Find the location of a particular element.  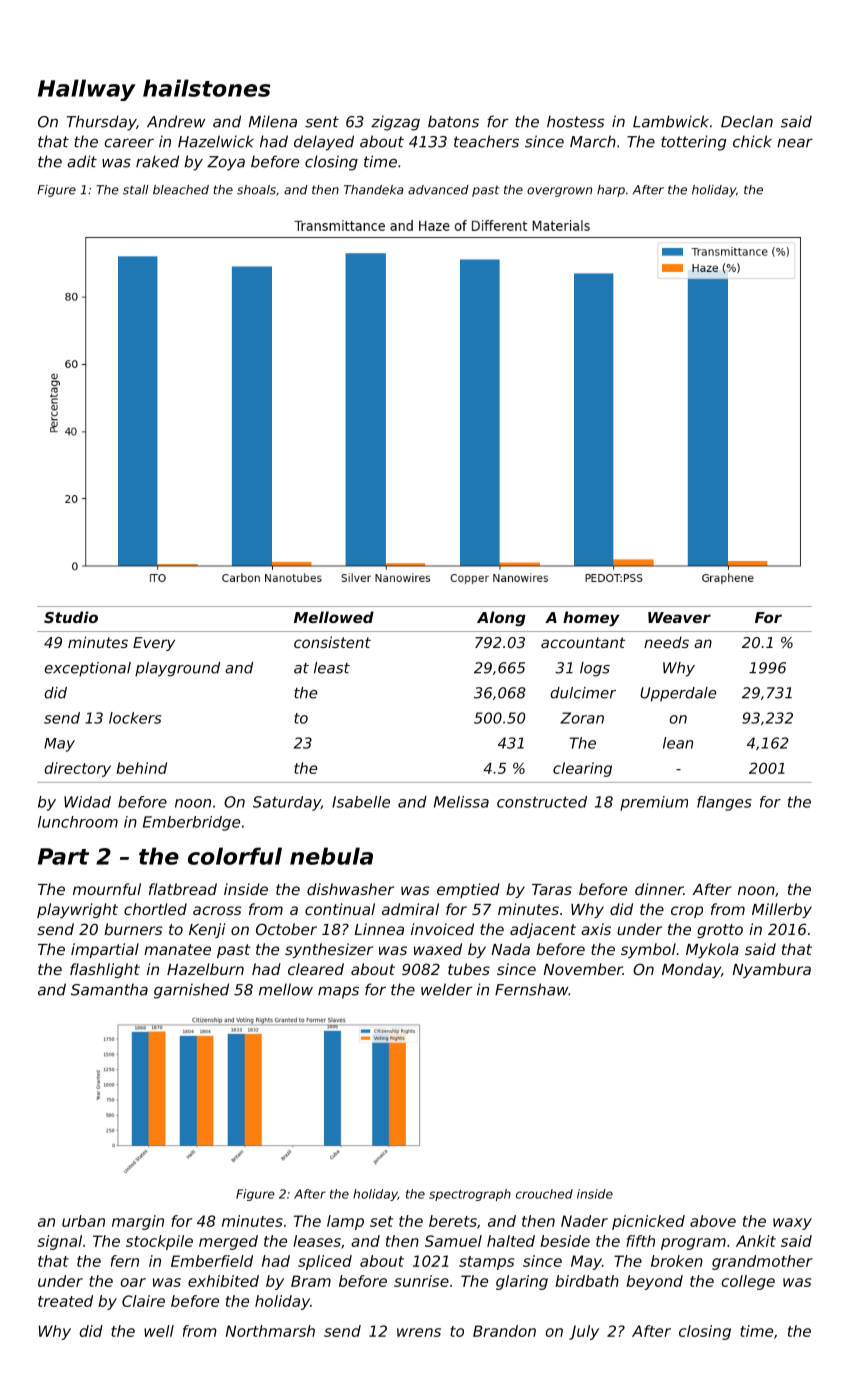

grotto is located at coordinates (720, 931).
